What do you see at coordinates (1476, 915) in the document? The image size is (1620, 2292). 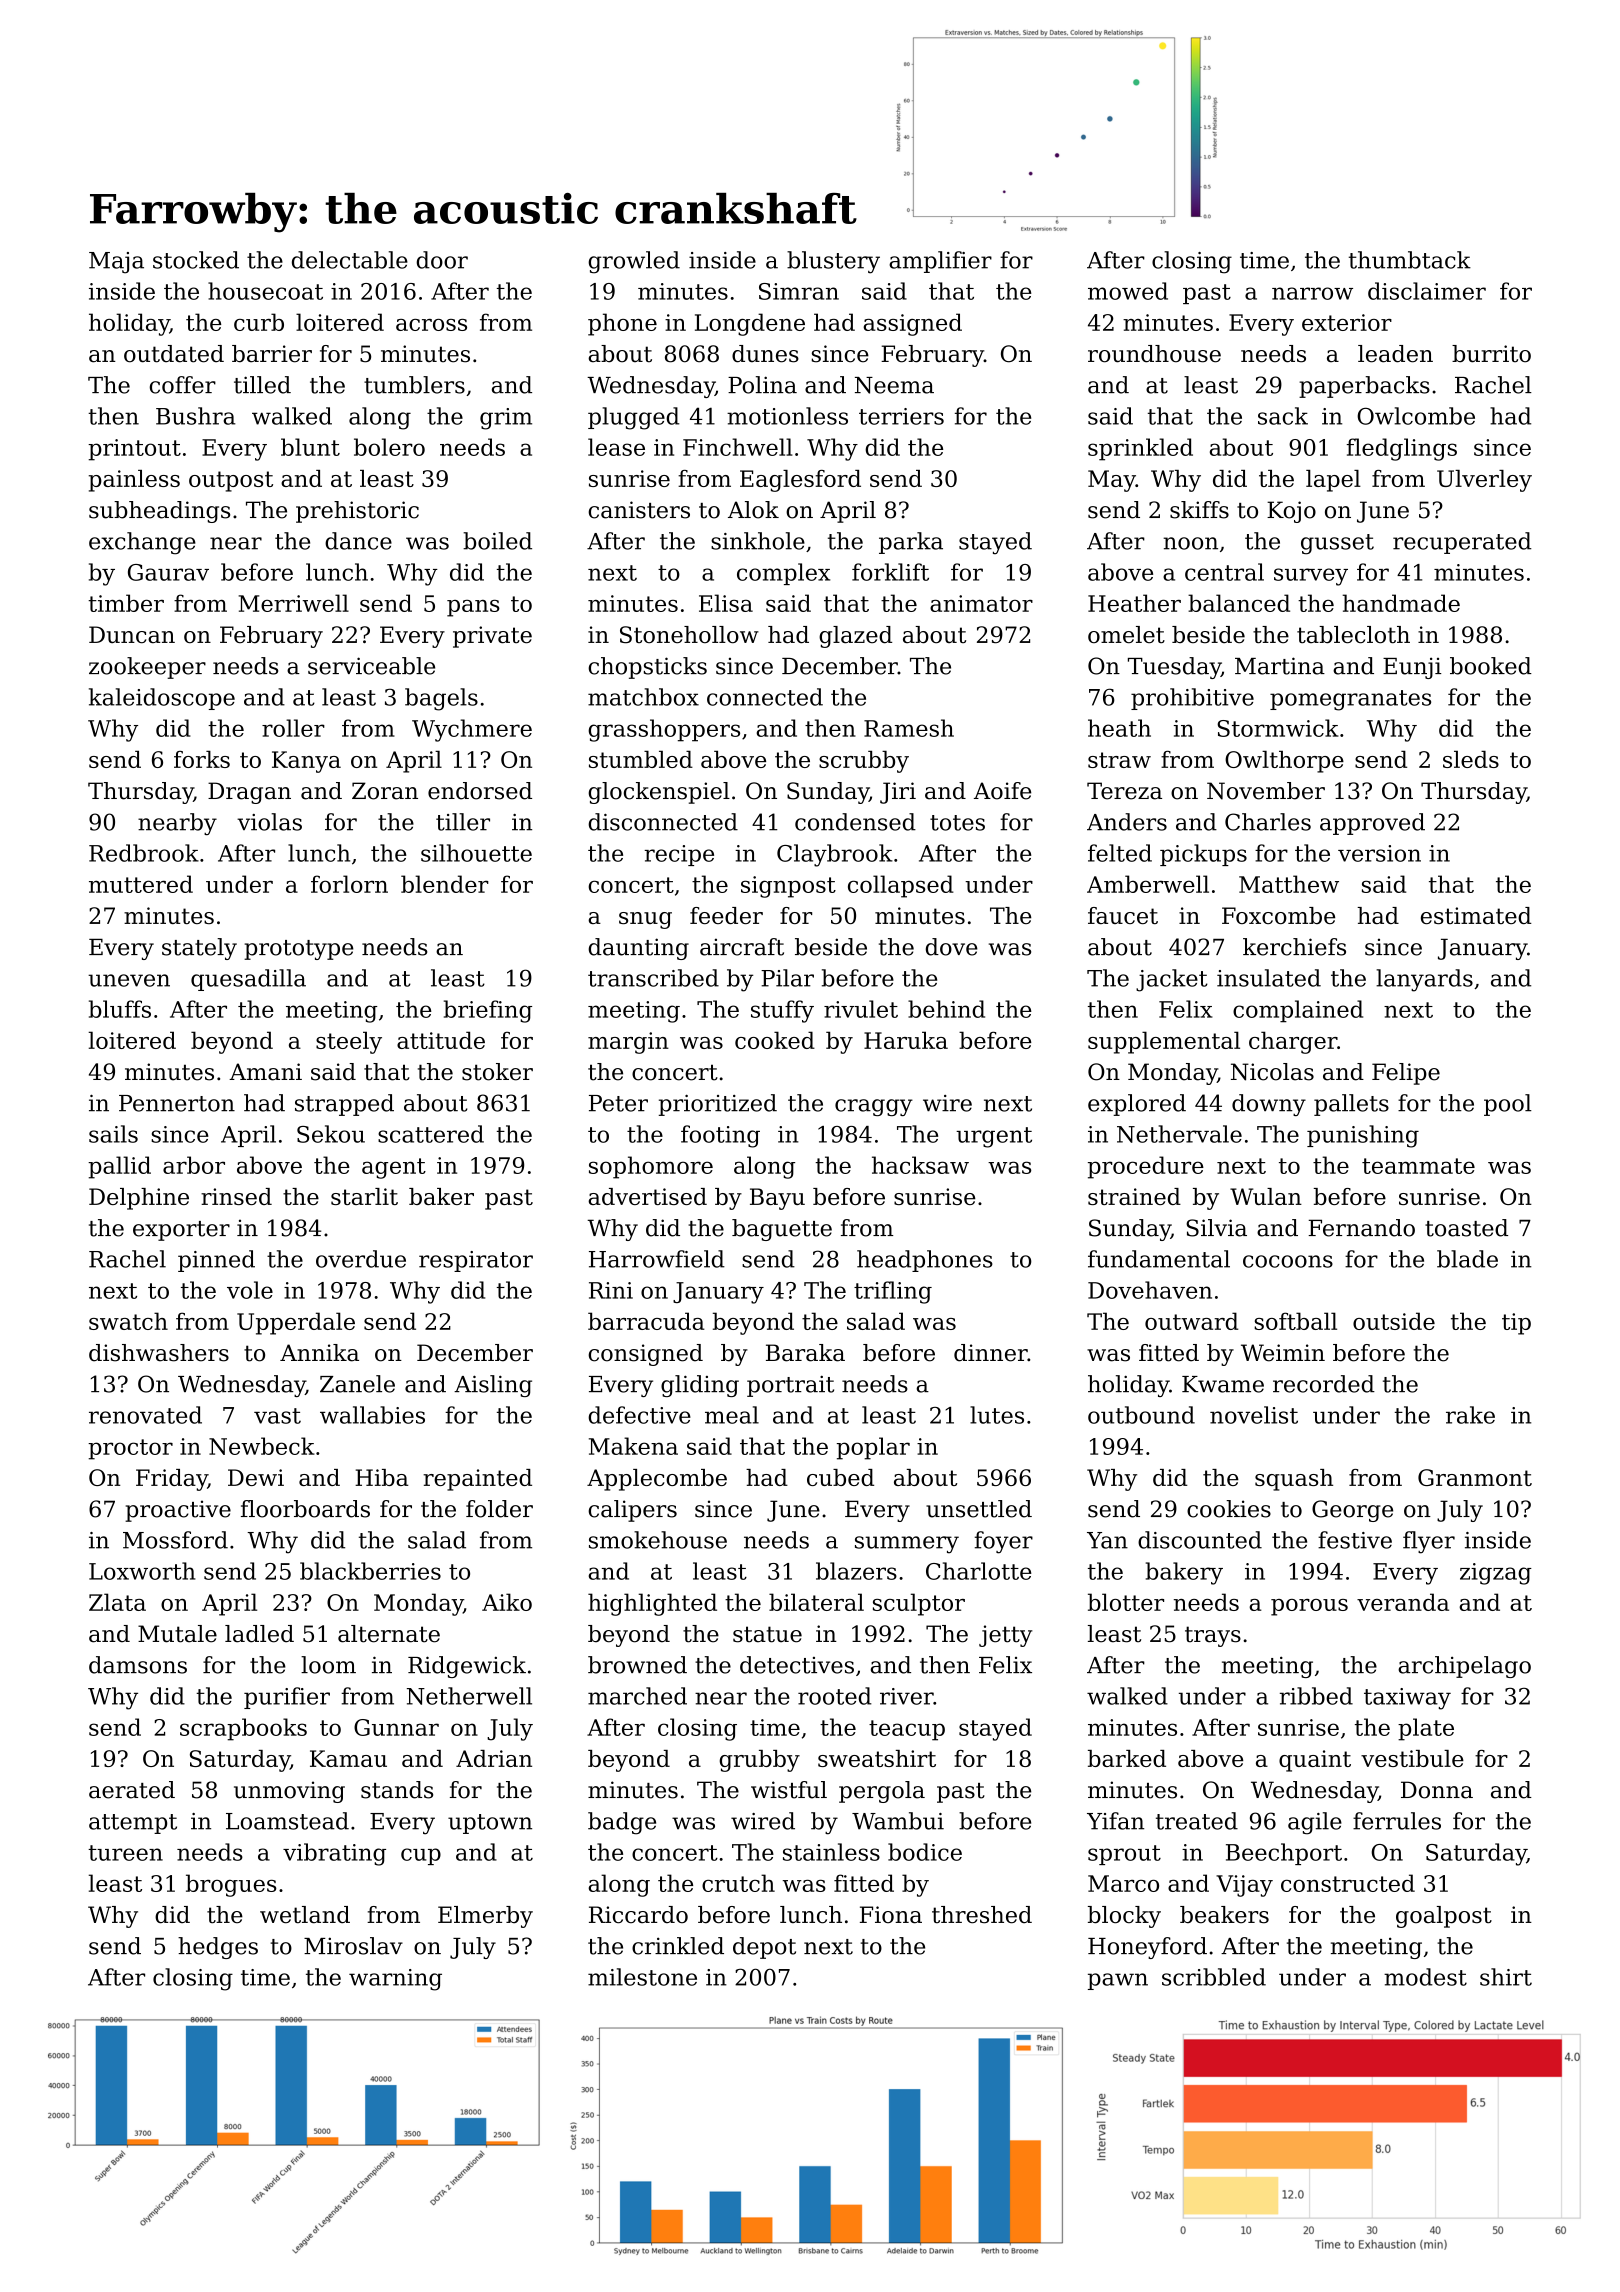 I see `estimated` at bounding box center [1476, 915].
